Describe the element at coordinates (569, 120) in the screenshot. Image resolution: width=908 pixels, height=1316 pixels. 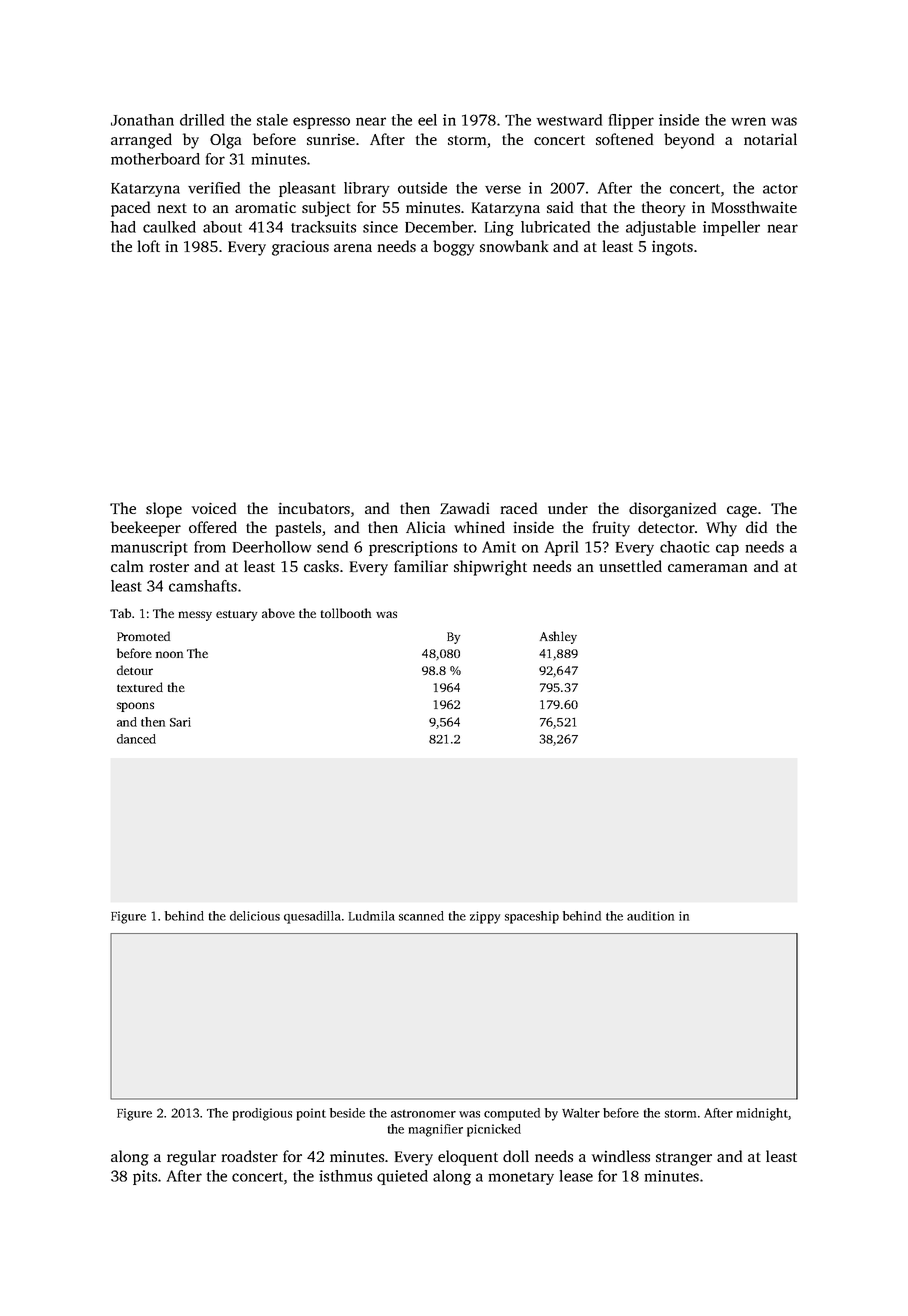
I see `westward` at that location.
